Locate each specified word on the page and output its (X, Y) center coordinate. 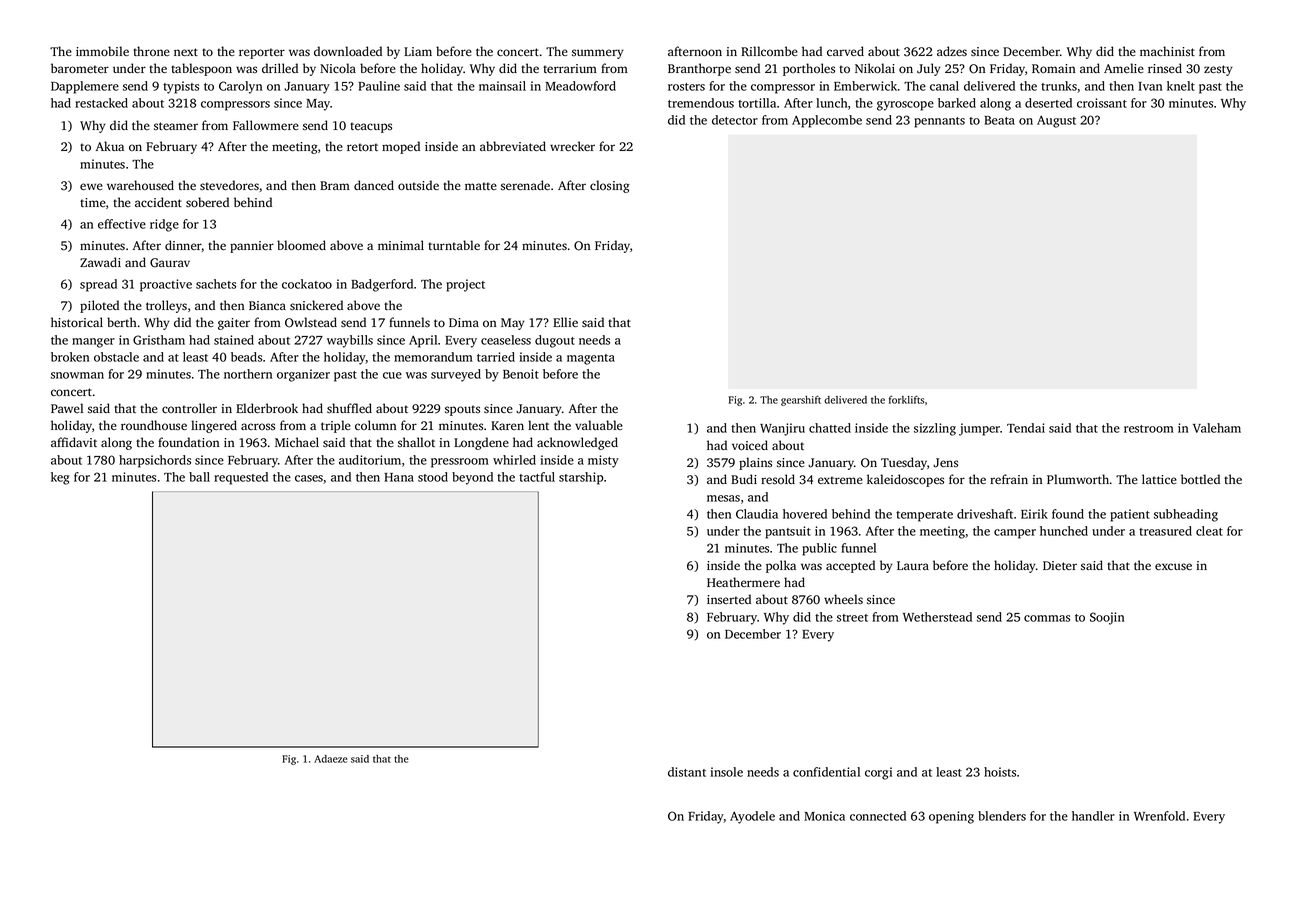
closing (610, 186)
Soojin (1107, 618)
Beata (999, 120)
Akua (110, 146)
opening (951, 817)
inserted (729, 599)
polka (781, 566)
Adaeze (330, 759)
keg (60, 478)
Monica (824, 816)
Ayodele (752, 817)
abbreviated (513, 146)
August (1056, 121)
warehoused (140, 185)
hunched (1064, 531)
